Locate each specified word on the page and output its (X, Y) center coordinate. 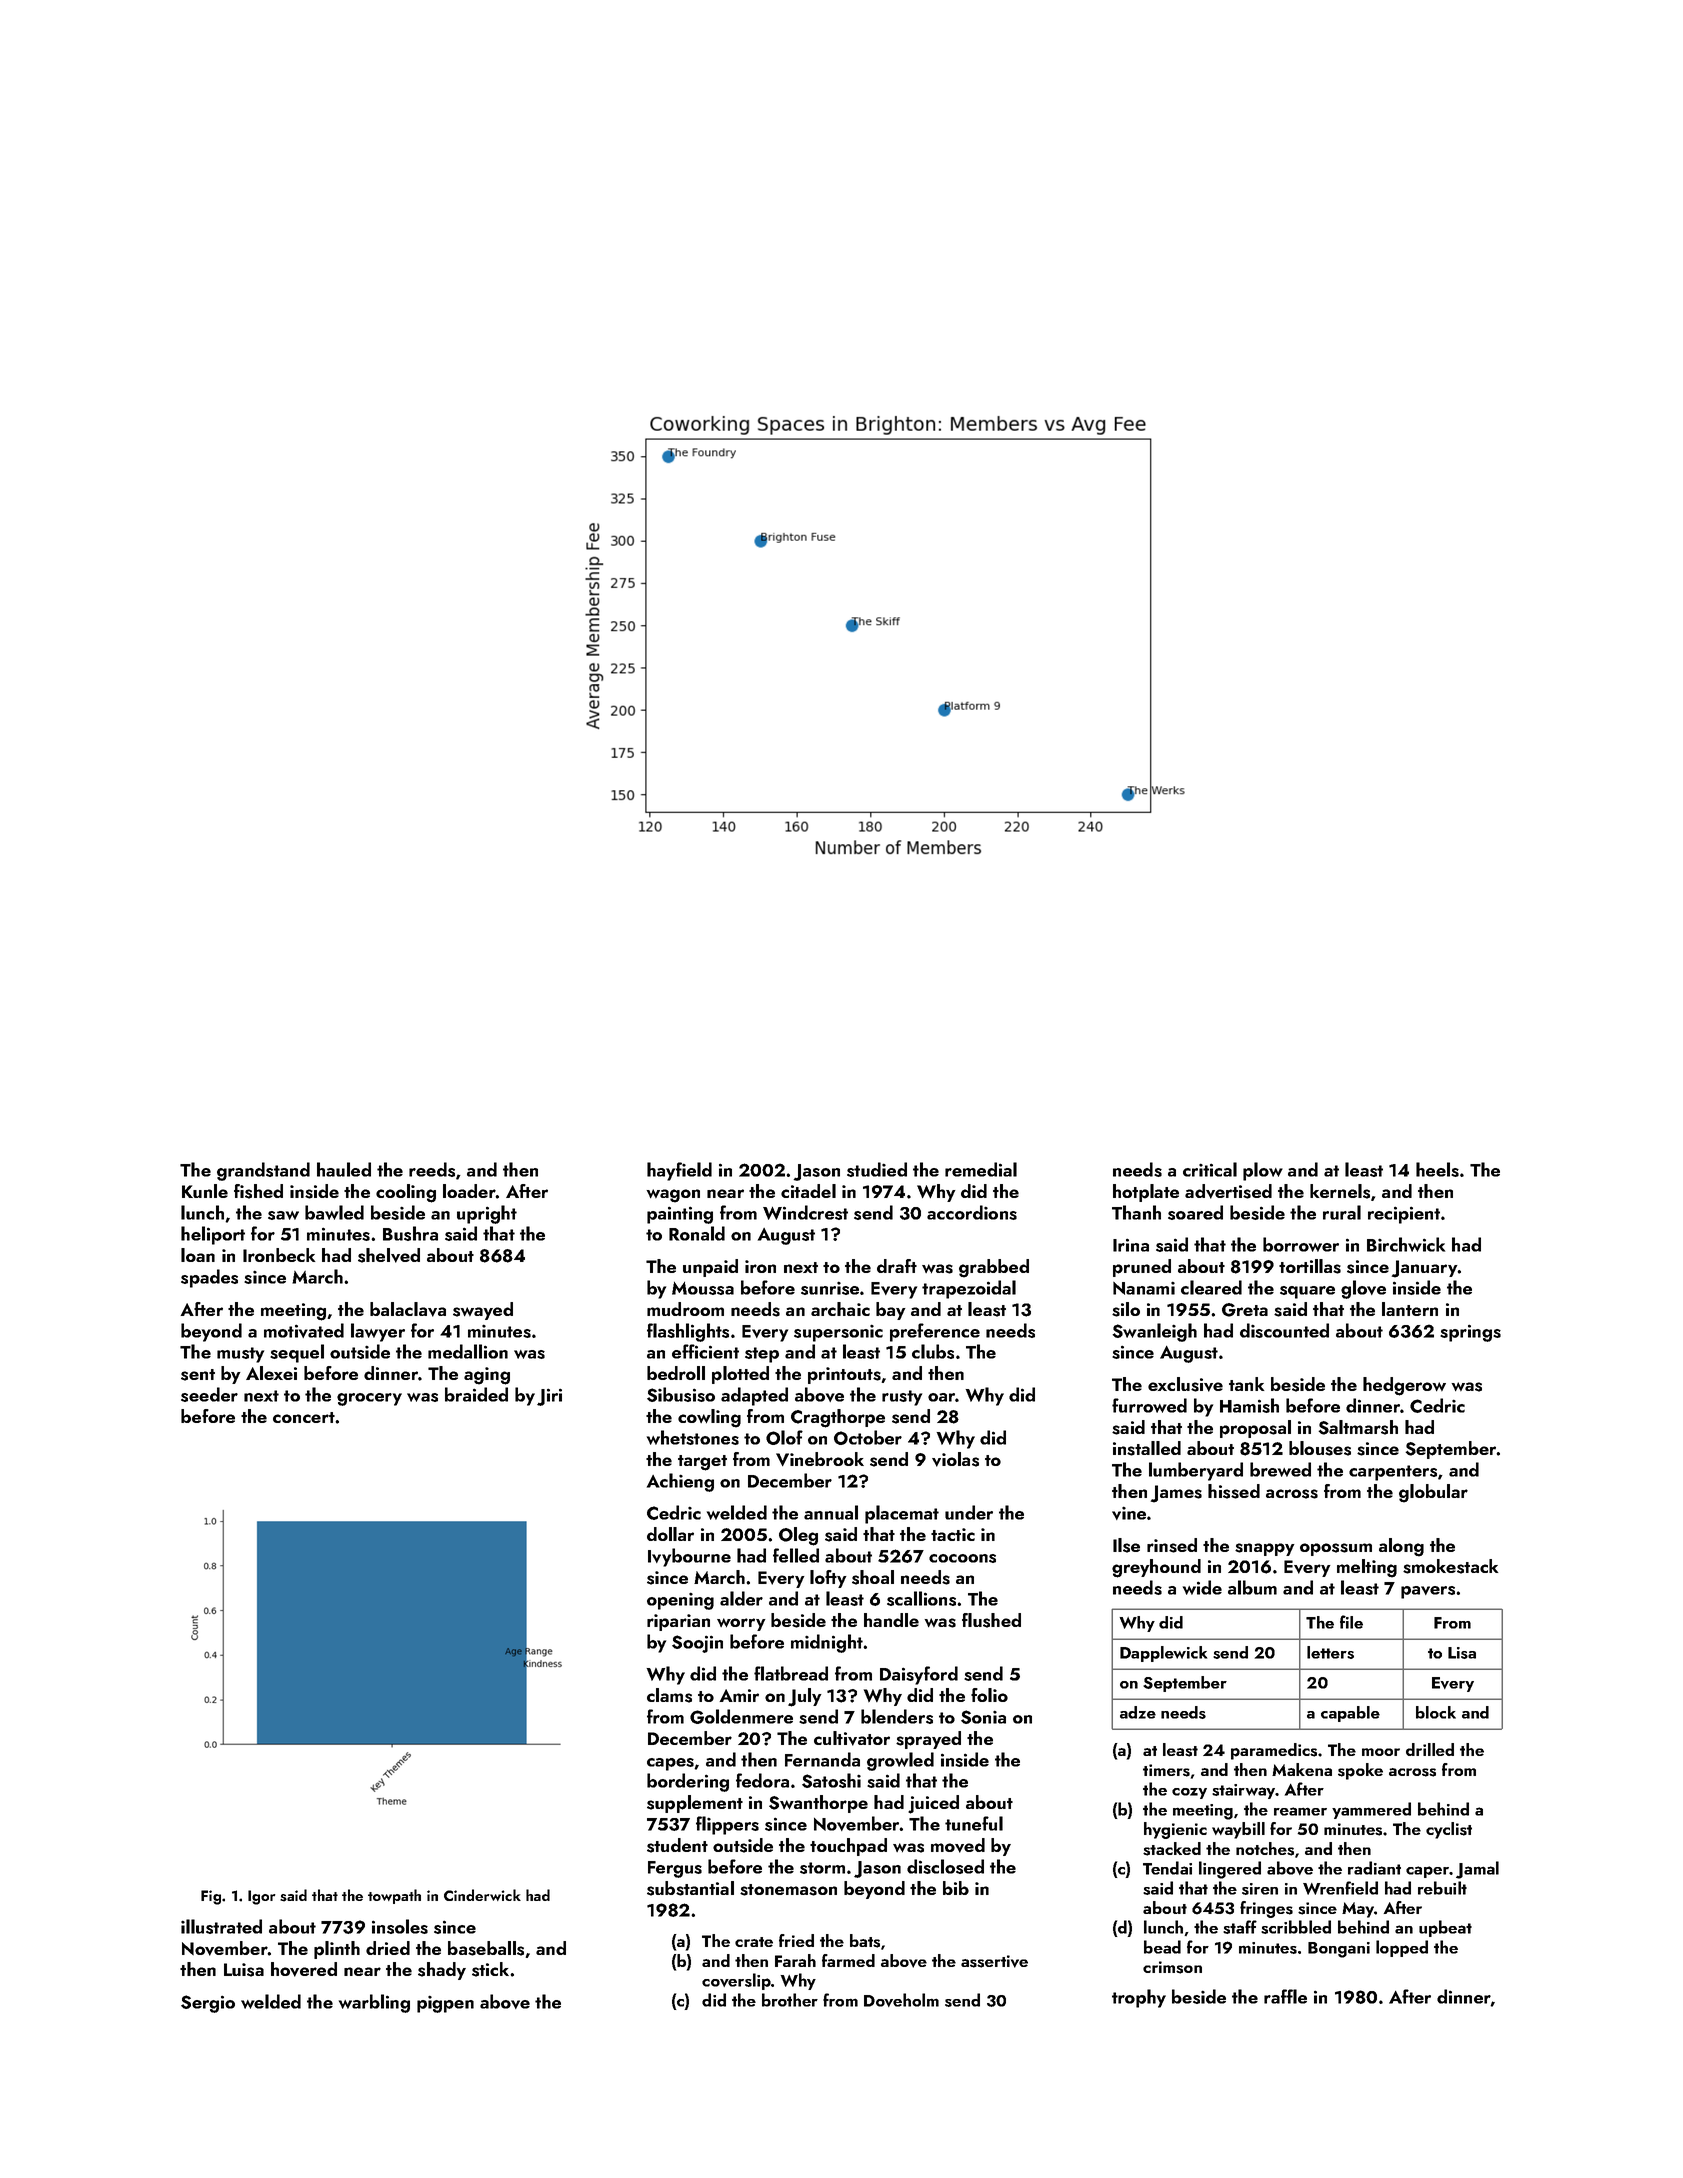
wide (1202, 1587)
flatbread (791, 1673)
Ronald (697, 1233)
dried (388, 1948)
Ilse (1126, 1545)
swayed (483, 1311)
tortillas (1310, 1266)
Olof (784, 1437)
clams (669, 1695)
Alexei (271, 1373)
